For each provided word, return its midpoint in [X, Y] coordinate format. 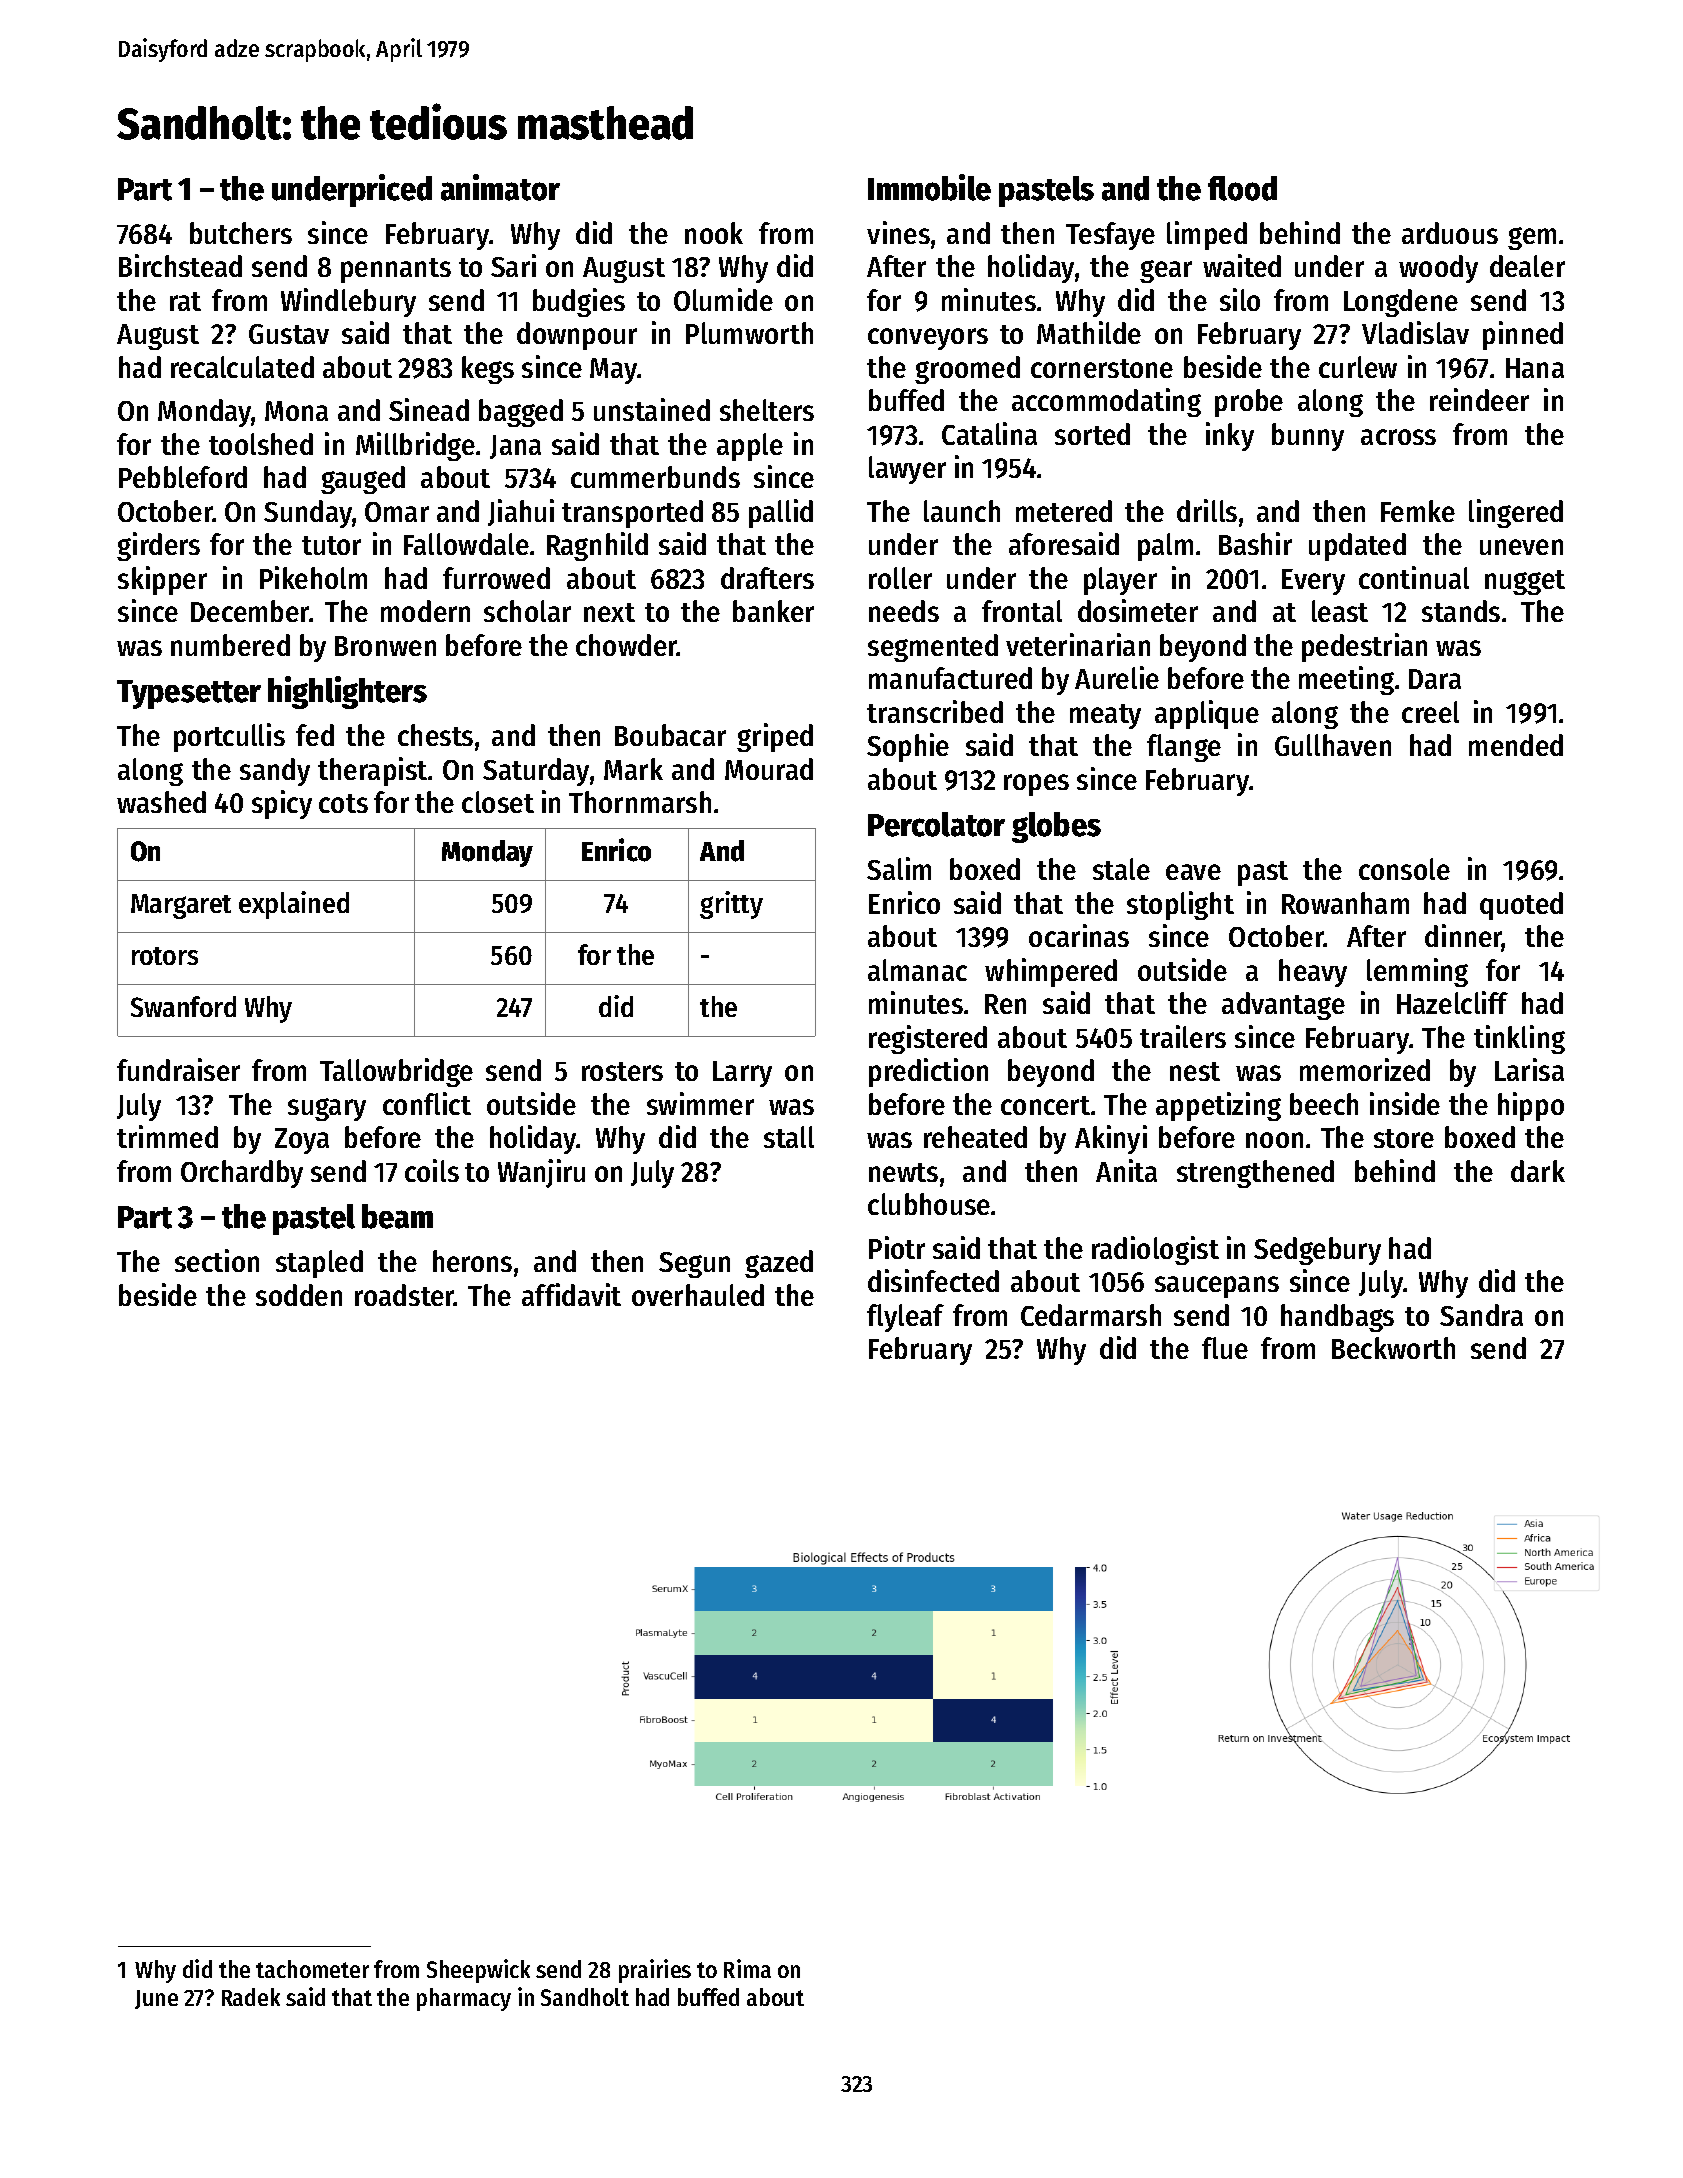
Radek [251, 1997]
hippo [1531, 1106]
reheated [975, 1137]
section [217, 1260]
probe [1249, 403]
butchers [241, 233]
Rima [747, 1968]
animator [500, 187]
